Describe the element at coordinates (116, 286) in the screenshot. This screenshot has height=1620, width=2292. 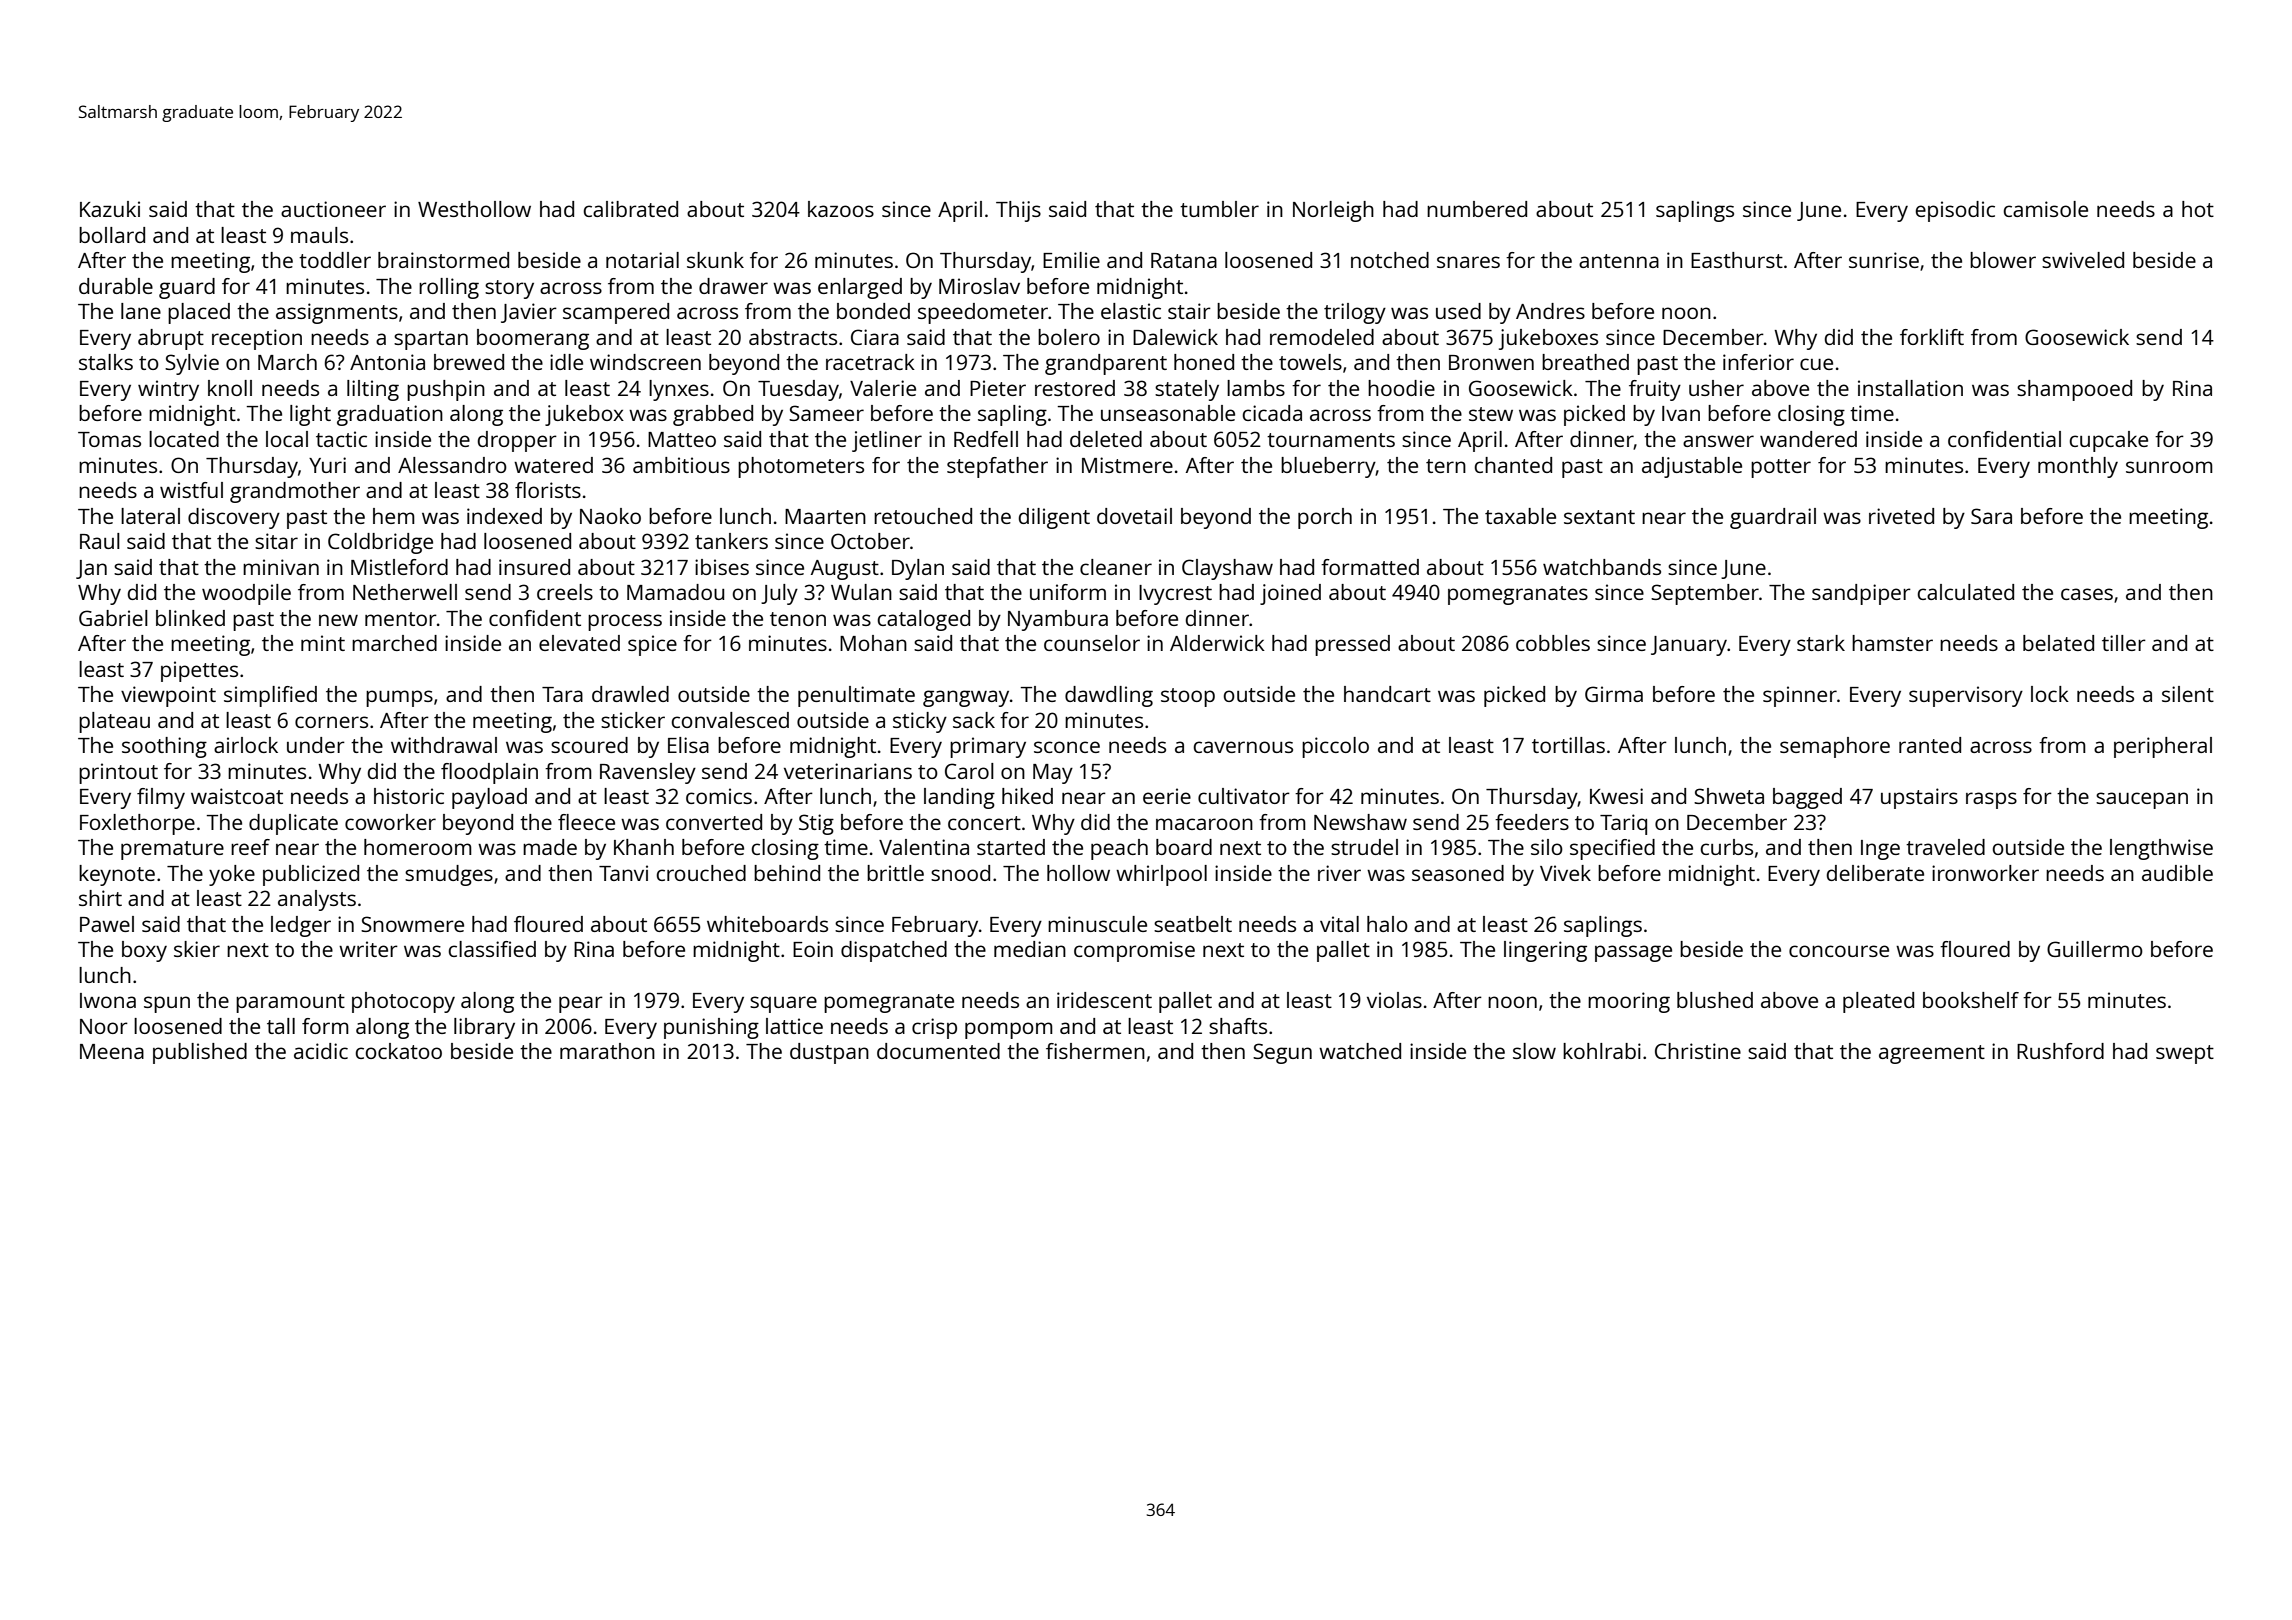
I see `durable` at that location.
